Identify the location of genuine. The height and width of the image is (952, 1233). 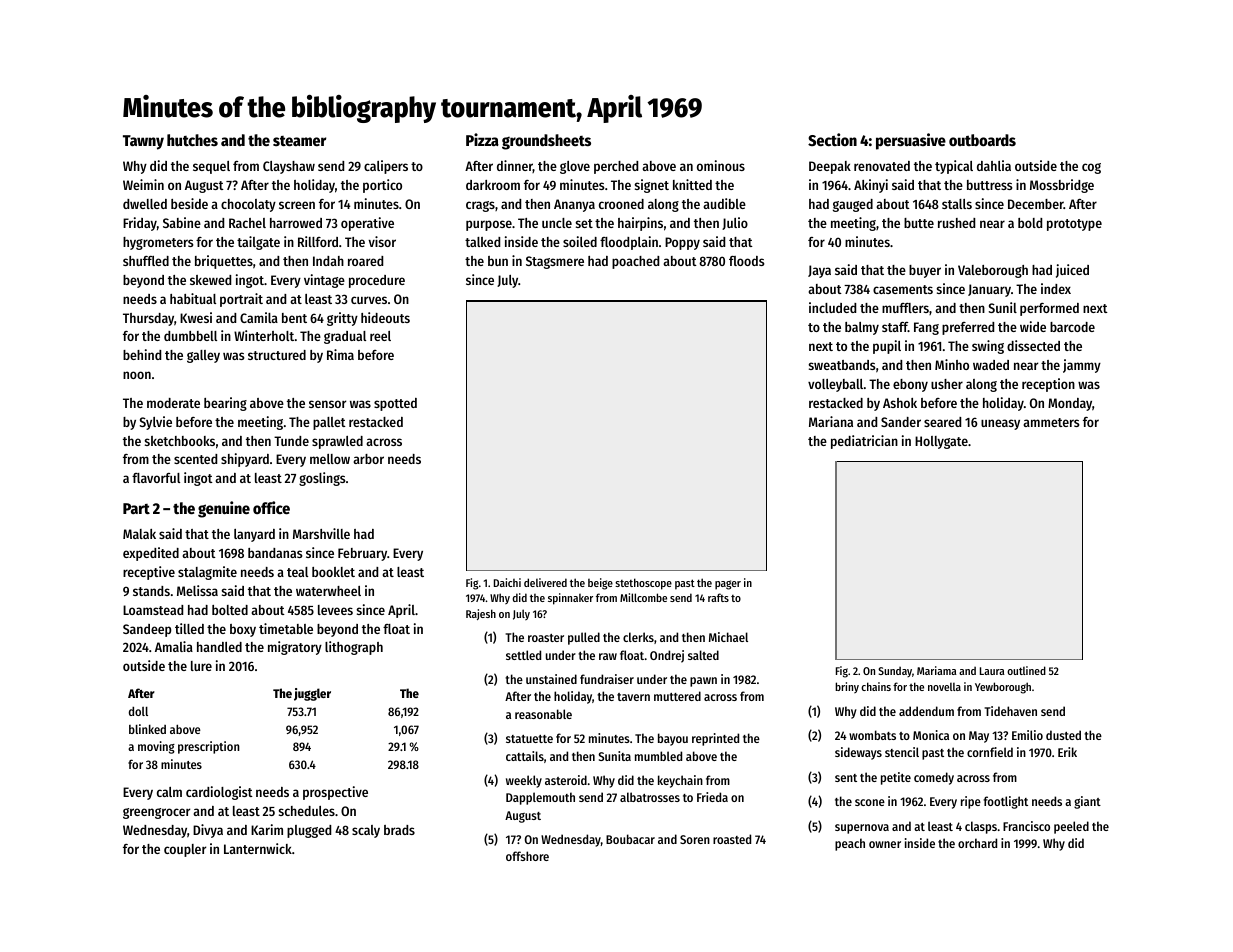
(224, 509).
